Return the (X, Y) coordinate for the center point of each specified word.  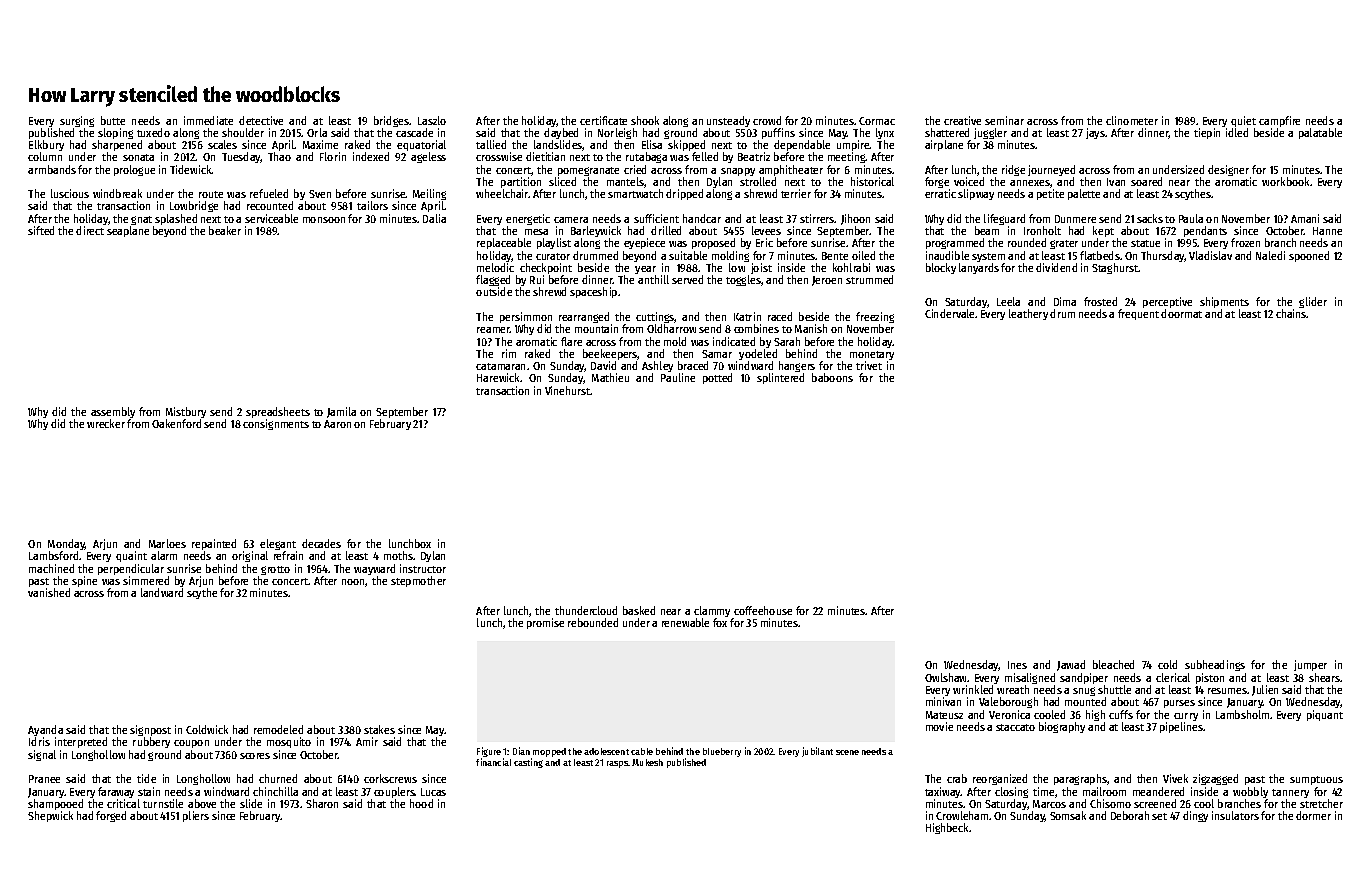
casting (528, 763)
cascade (414, 132)
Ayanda (45, 731)
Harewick (499, 377)
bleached (1113, 664)
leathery (1028, 314)
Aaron (337, 424)
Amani (1305, 218)
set (1159, 816)
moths (398, 555)
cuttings (655, 318)
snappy (738, 172)
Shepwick (50, 816)
